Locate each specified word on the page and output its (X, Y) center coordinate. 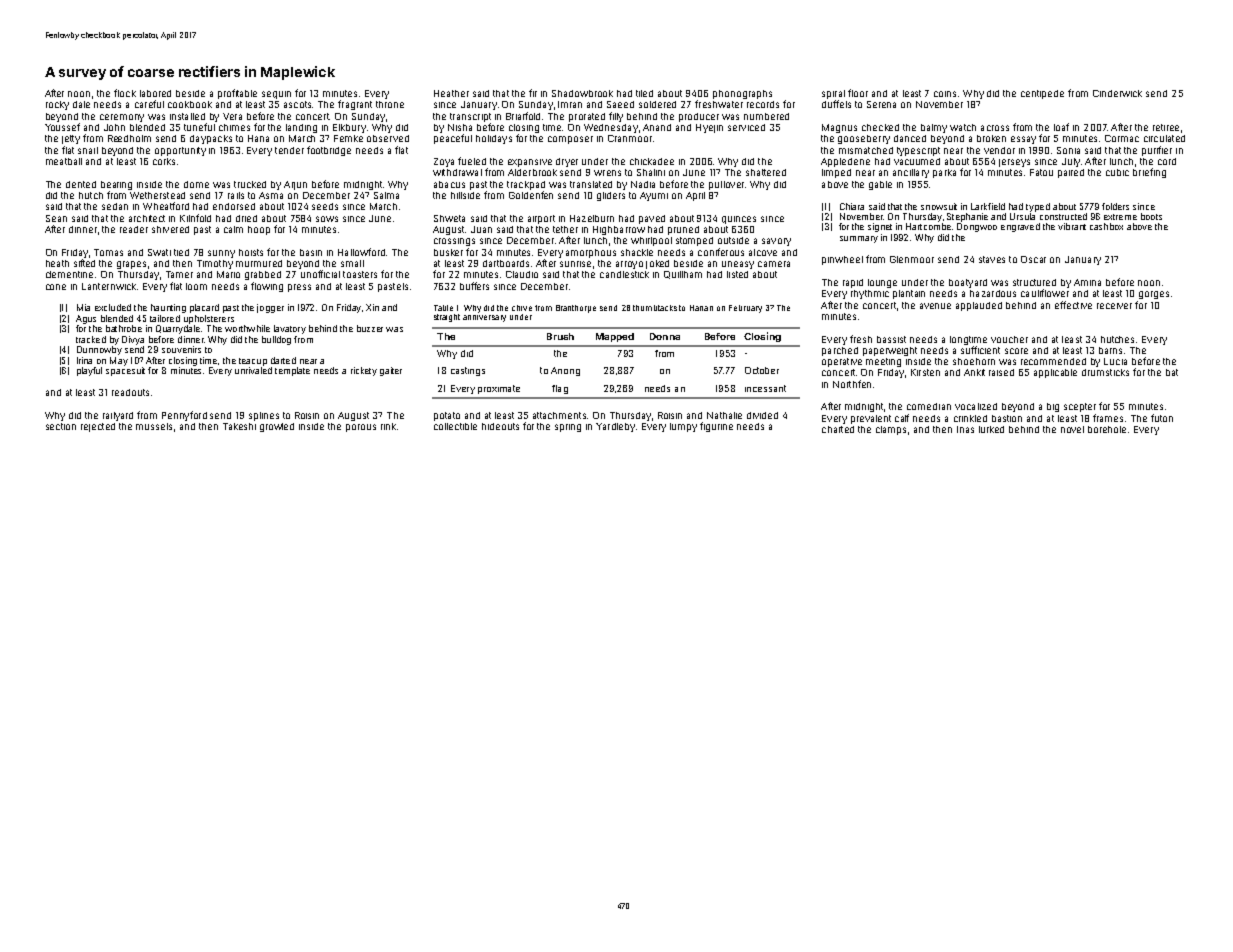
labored (155, 93)
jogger (270, 308)
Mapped (615, 337)
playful (89, 371)
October (762, 370)
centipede (1042, 94)
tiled (644, 93)
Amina (1087, 282)
